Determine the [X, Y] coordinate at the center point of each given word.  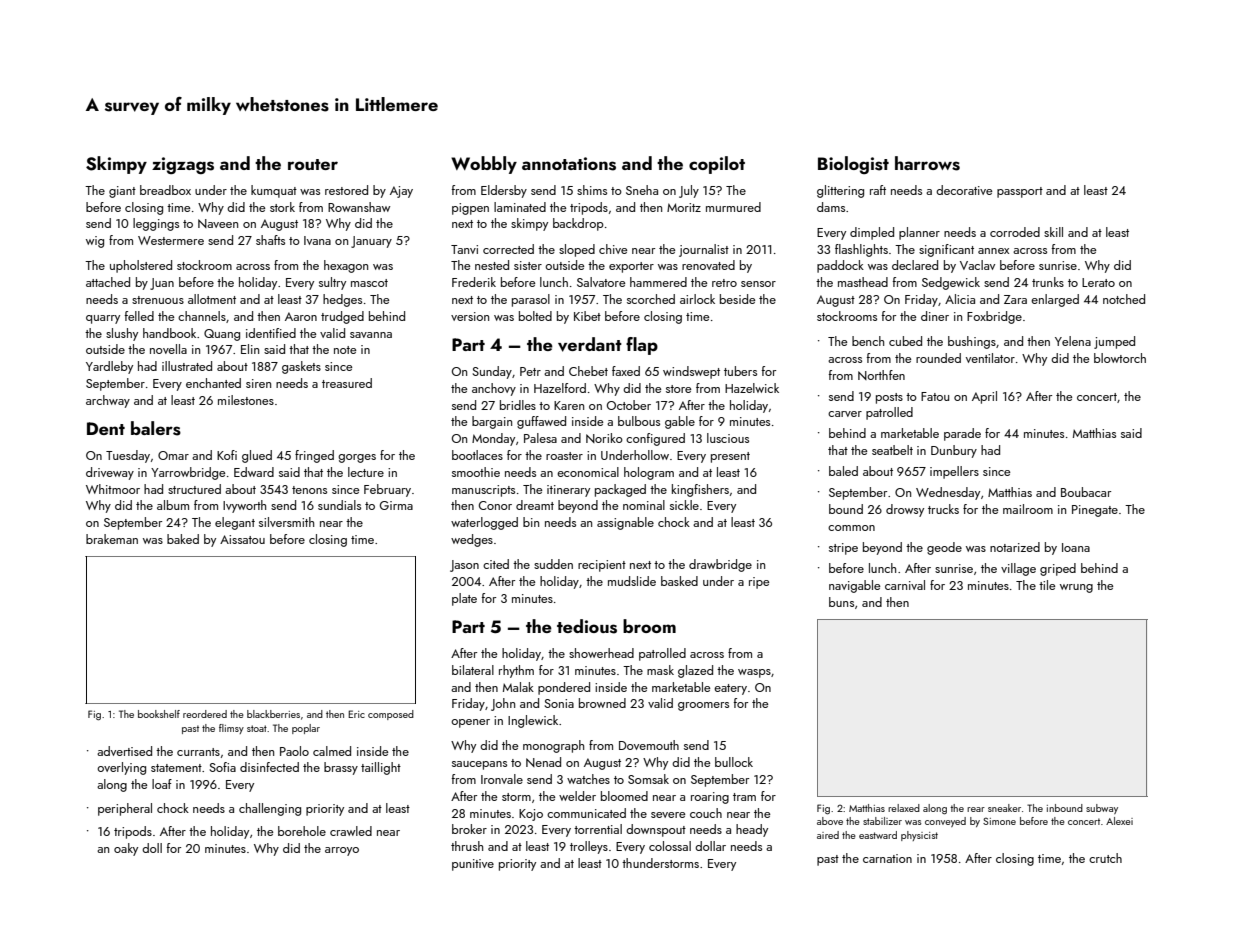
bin [531, 522]
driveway [110, 473]
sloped [577, 250]
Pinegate [1095, 511]
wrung [1076, 588]
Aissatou [242, 539]
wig [95, 242]
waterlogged [484, 523]
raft [878, 190]
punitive [473, 865]
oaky [126, 849]
